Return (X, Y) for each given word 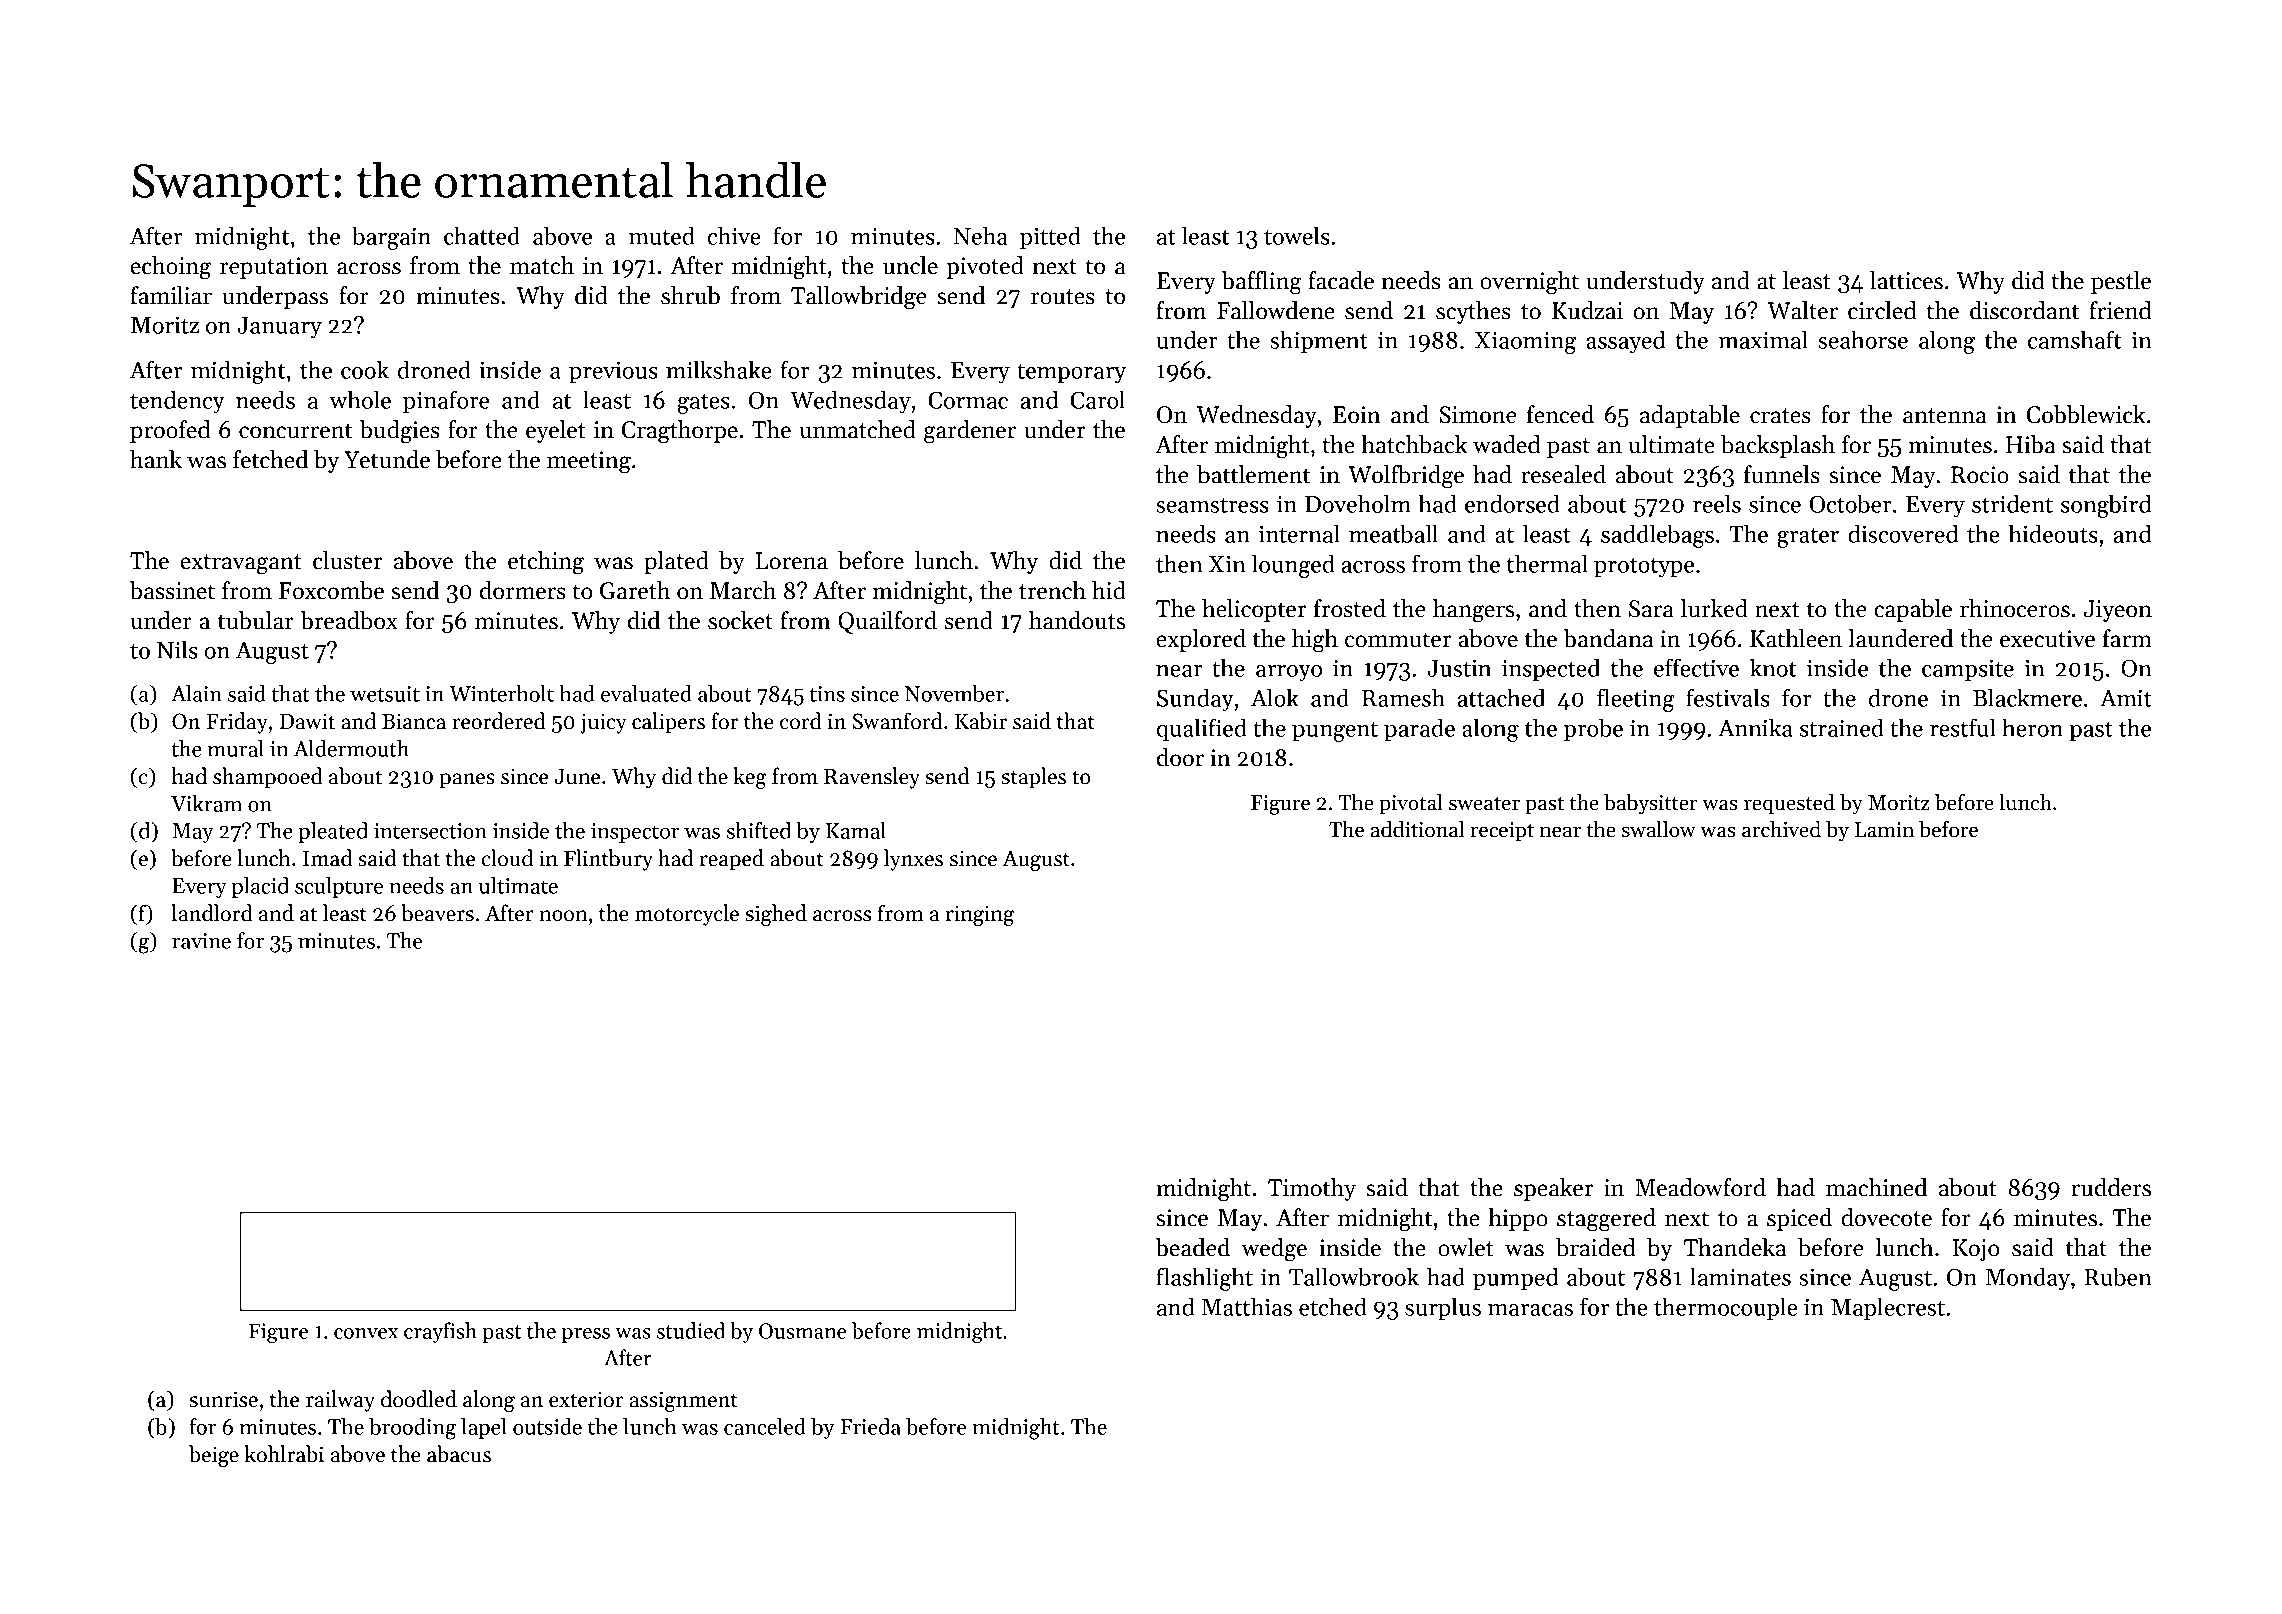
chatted (482, 235)
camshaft (2075, 339)
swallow (1659, 829)
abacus (459, 1454)
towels (1297, 235)
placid (260, 887)
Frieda (870, 1426)
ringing (980, 915)
